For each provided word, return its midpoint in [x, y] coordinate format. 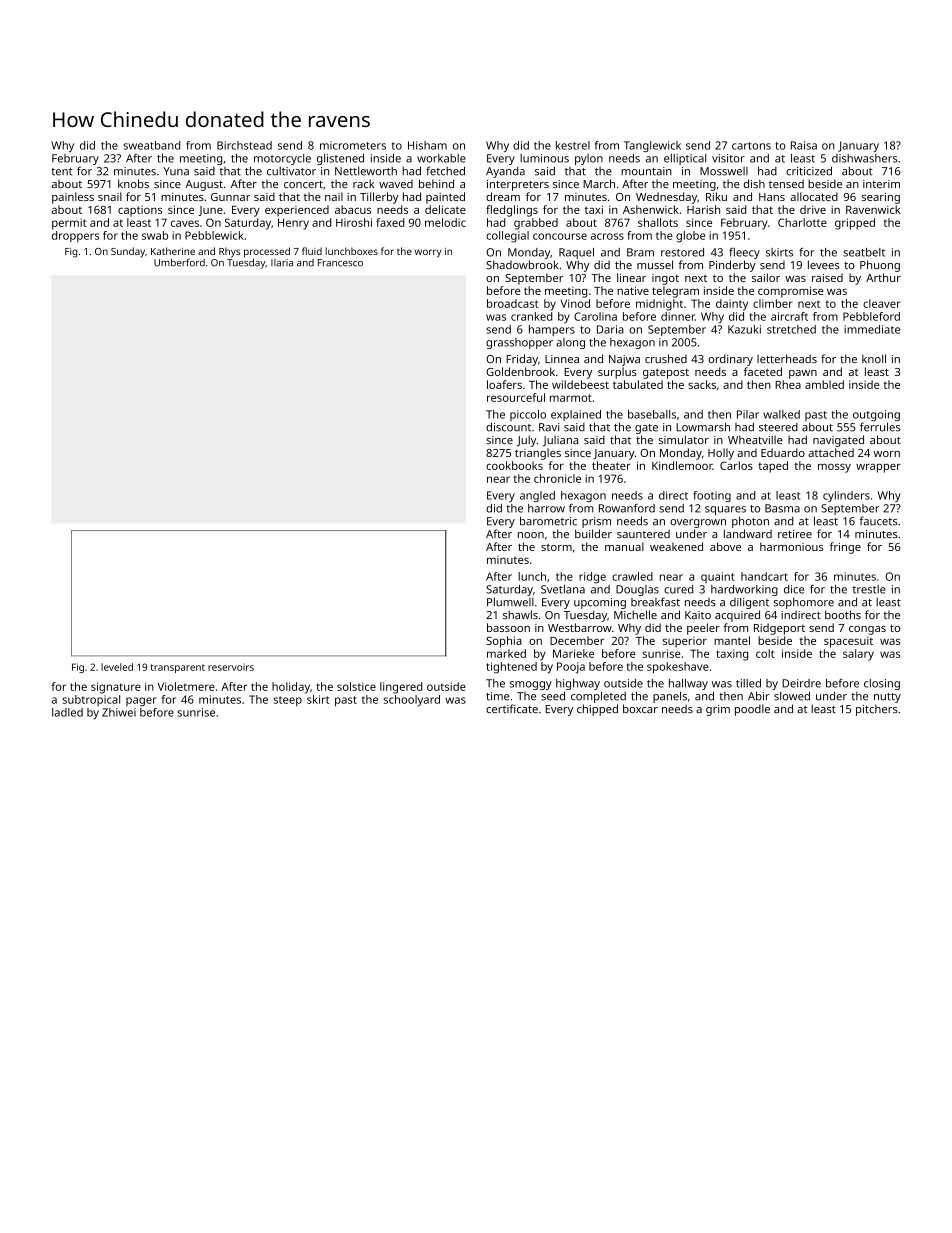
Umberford [179, 262]
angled [537, 496]
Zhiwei [119, 712]
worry [428, 253]
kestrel [573, 145]
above [725, 546]
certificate [512, 708]
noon [531, 535]
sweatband [151, 145]
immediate [872, 329]
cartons [751, 146]
